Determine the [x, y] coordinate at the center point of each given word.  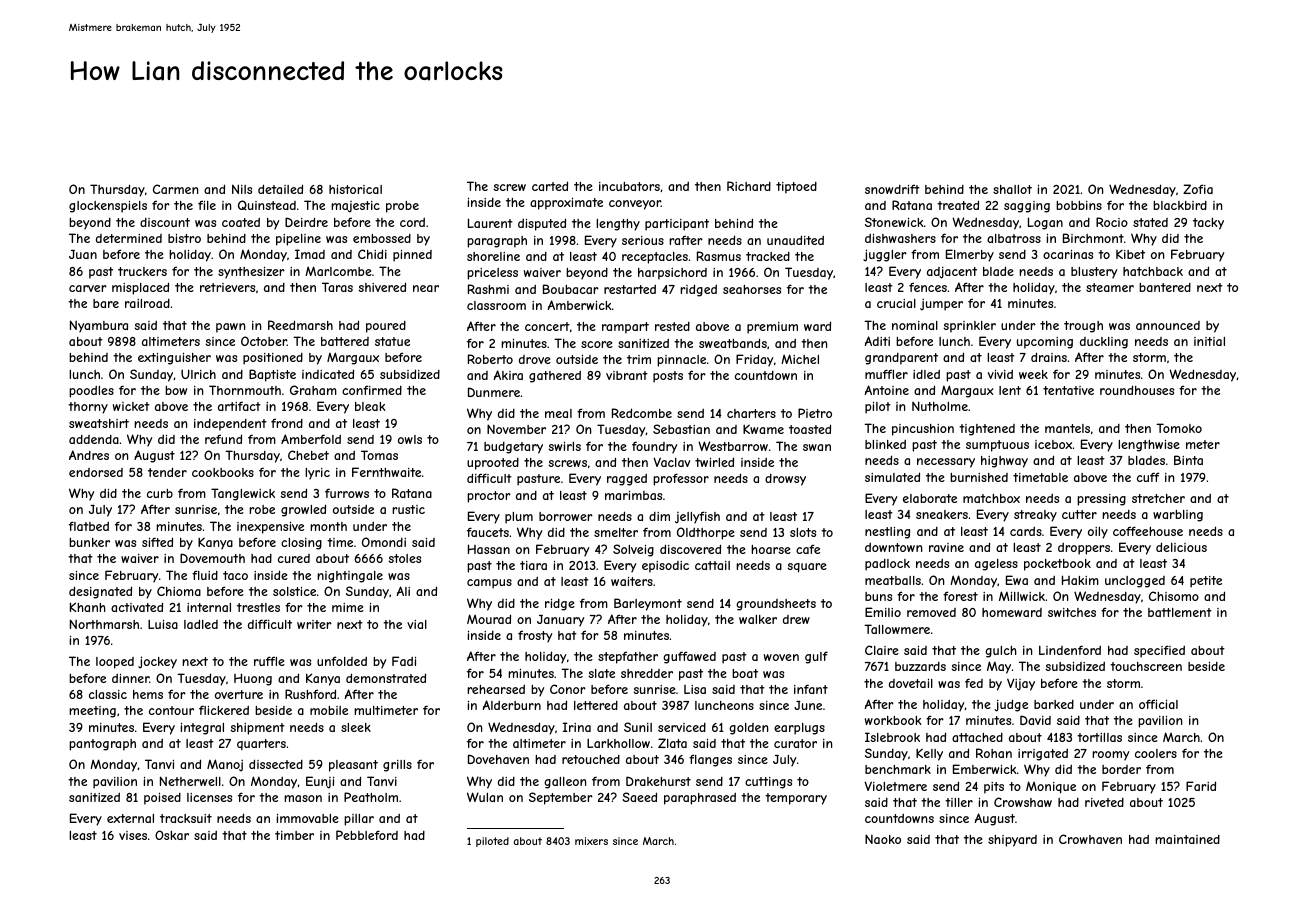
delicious [1181, 547]
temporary [796, 799]
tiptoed [796, 188]
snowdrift [892, 189]
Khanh [88, 607]
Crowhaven [1090, 839]
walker [758, 619]
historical [355, 189]
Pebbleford [367, 835]
